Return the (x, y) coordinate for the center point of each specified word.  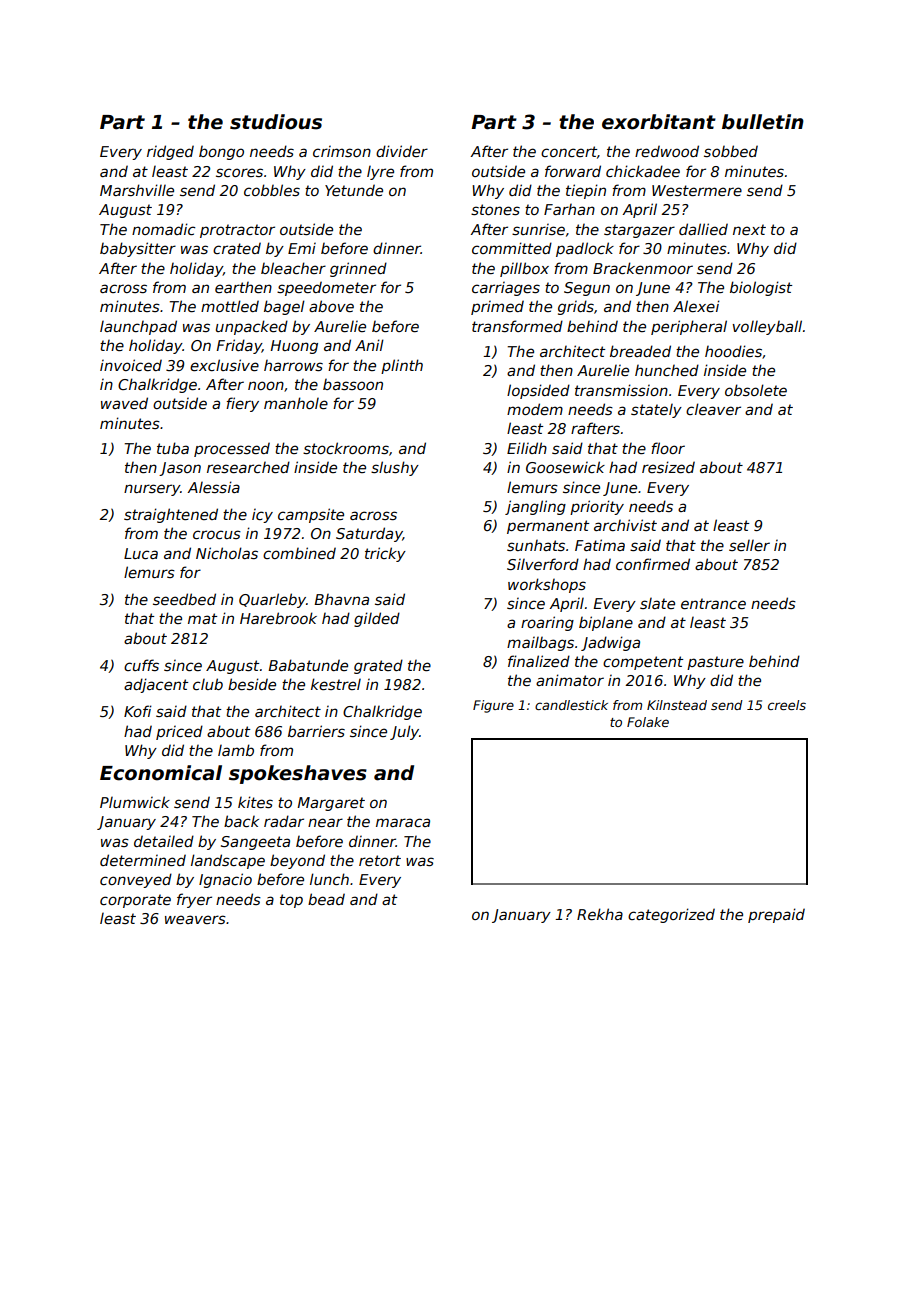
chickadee (643, 171)
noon (266, 385)
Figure (493, 706)
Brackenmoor (643, 268)
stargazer (639, 231)
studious (276, 122)
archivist (625, 525)
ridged (170, 152)
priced (179, 732)
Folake (648, 722)
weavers (195, 919)
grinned (358, 269)
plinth (402, 366)
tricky (385, 554)
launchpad (138, 327)
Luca (141, 553)
